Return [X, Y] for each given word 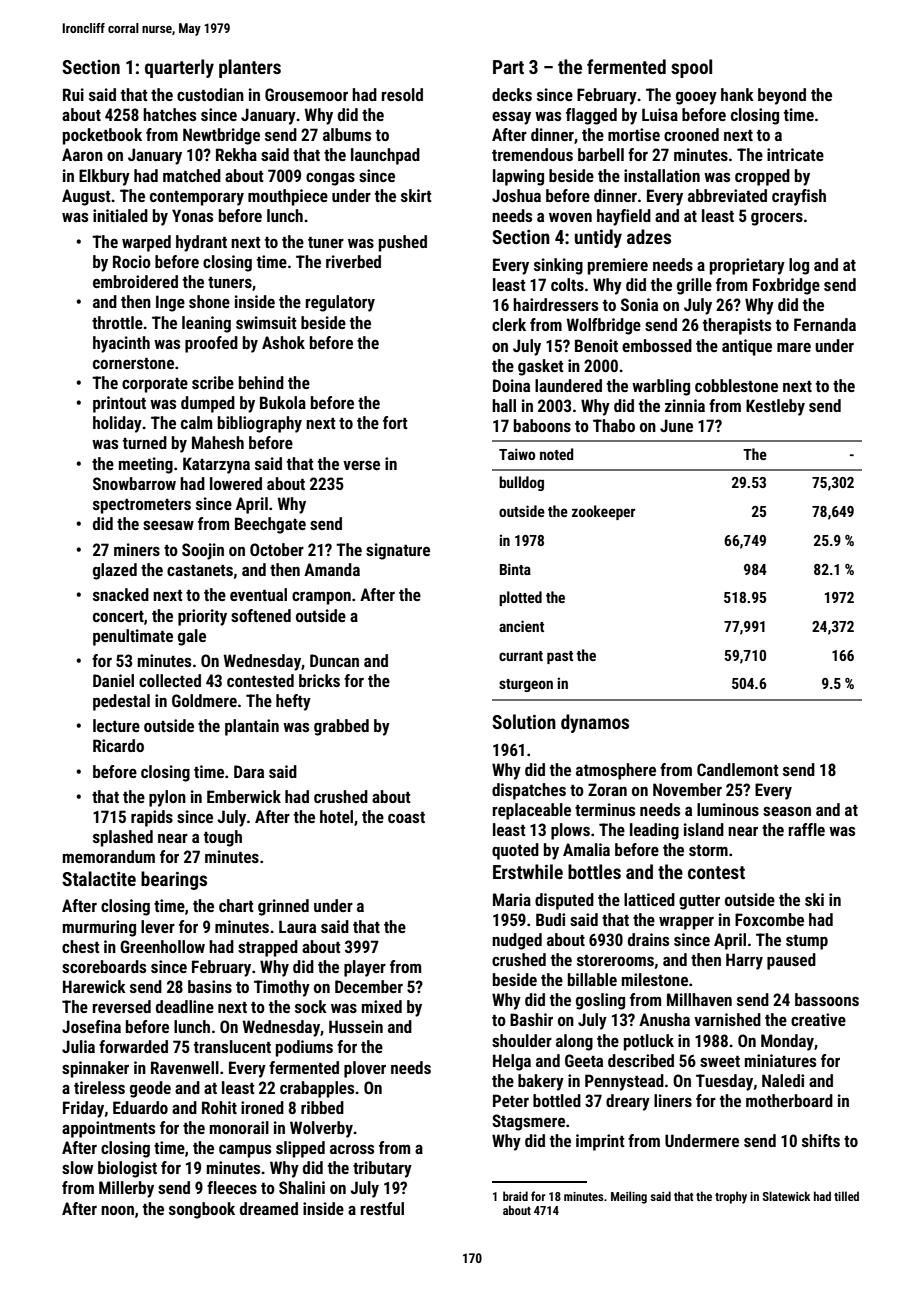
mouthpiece [288, 197]
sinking [558, 266]
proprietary [747, 266]
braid [515, 1196]
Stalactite [99, 878]
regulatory [340, 303]
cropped [762, 177]
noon [117, 1210]
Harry [744, 961]
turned [145, 442]
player [365, 968]
